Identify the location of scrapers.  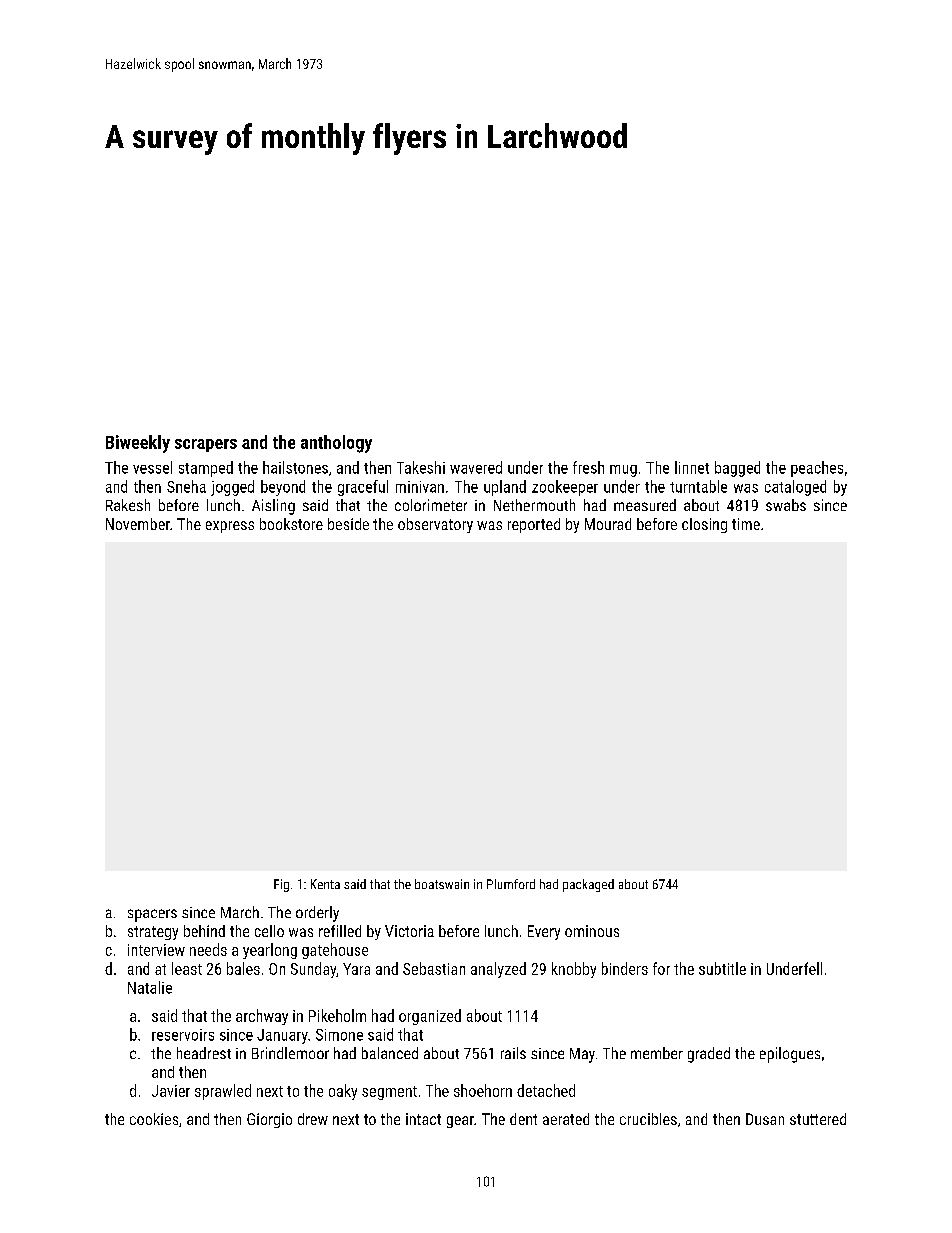
(206, 445).
